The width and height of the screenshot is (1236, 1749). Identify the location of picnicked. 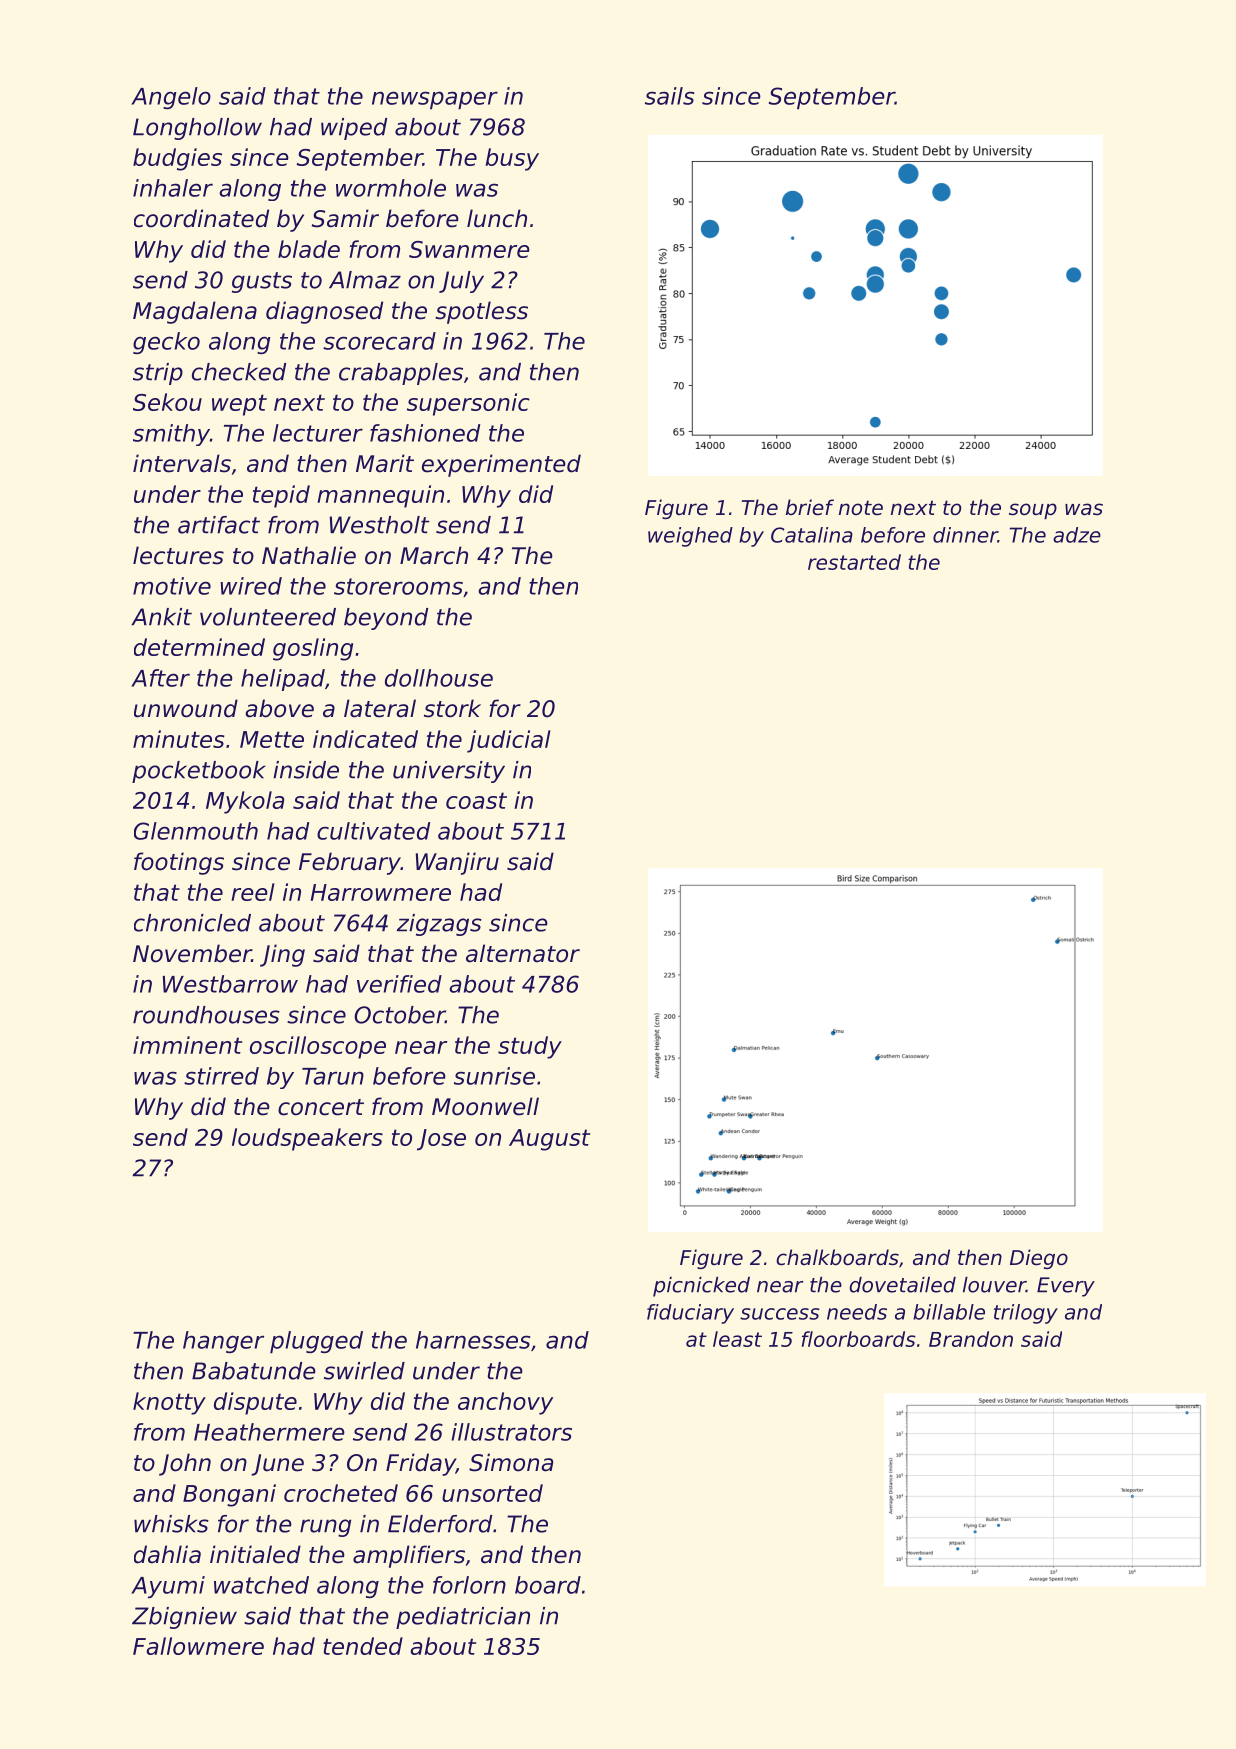
(701, 1287).
